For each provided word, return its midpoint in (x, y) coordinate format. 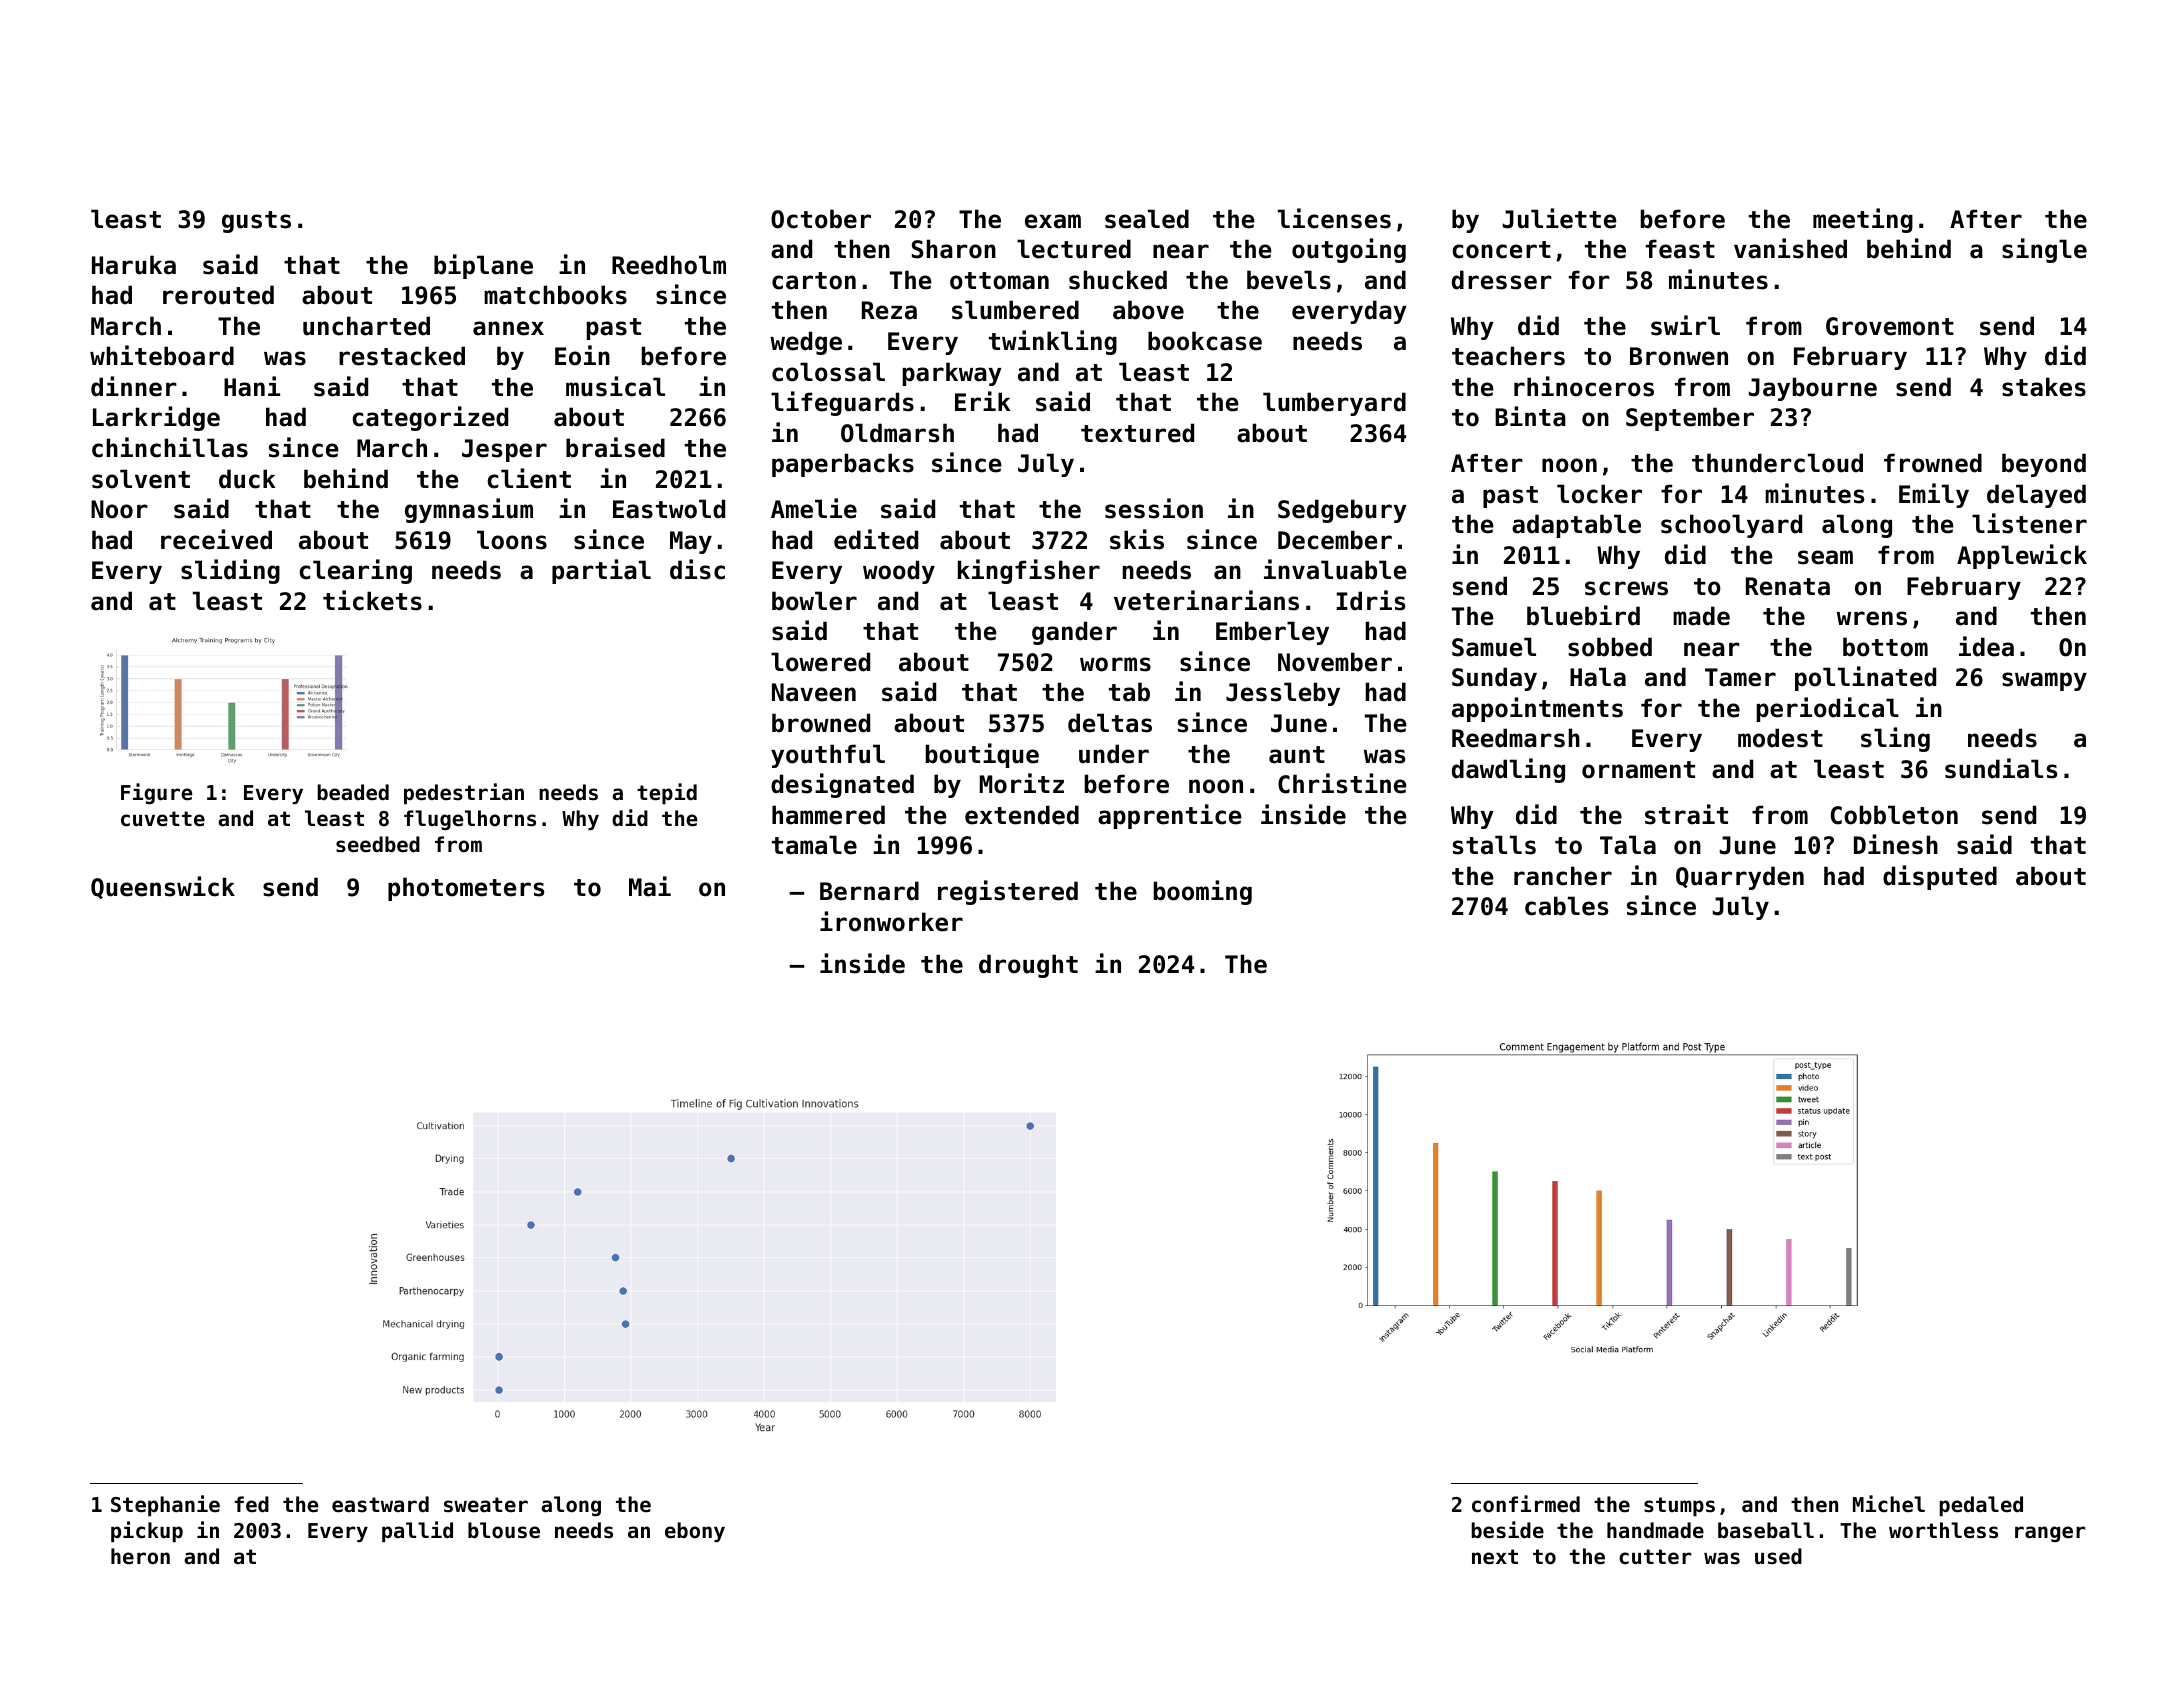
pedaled (1981, 1506)
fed (251, 1504)
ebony (695, 1532)
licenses (1334, 218)
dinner (134, 386)
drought (1028, 966)
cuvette (163, 819)
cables (1567, 906)
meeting (1863, 220)
